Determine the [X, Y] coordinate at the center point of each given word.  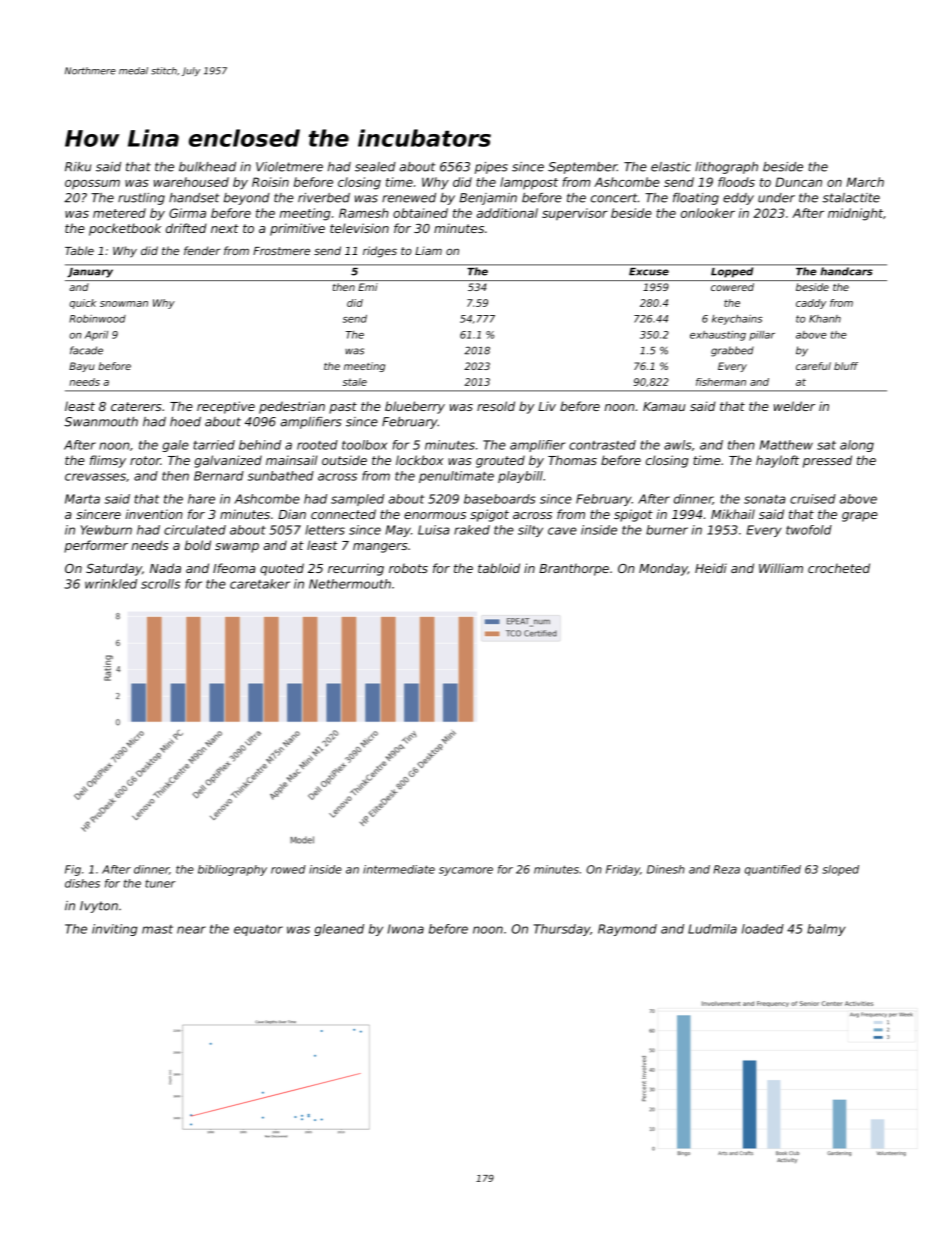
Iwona [406, 929]
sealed [375, 167]
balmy [826, 930]
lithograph [726, 168]
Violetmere [289, 167]
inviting [115, 930]
